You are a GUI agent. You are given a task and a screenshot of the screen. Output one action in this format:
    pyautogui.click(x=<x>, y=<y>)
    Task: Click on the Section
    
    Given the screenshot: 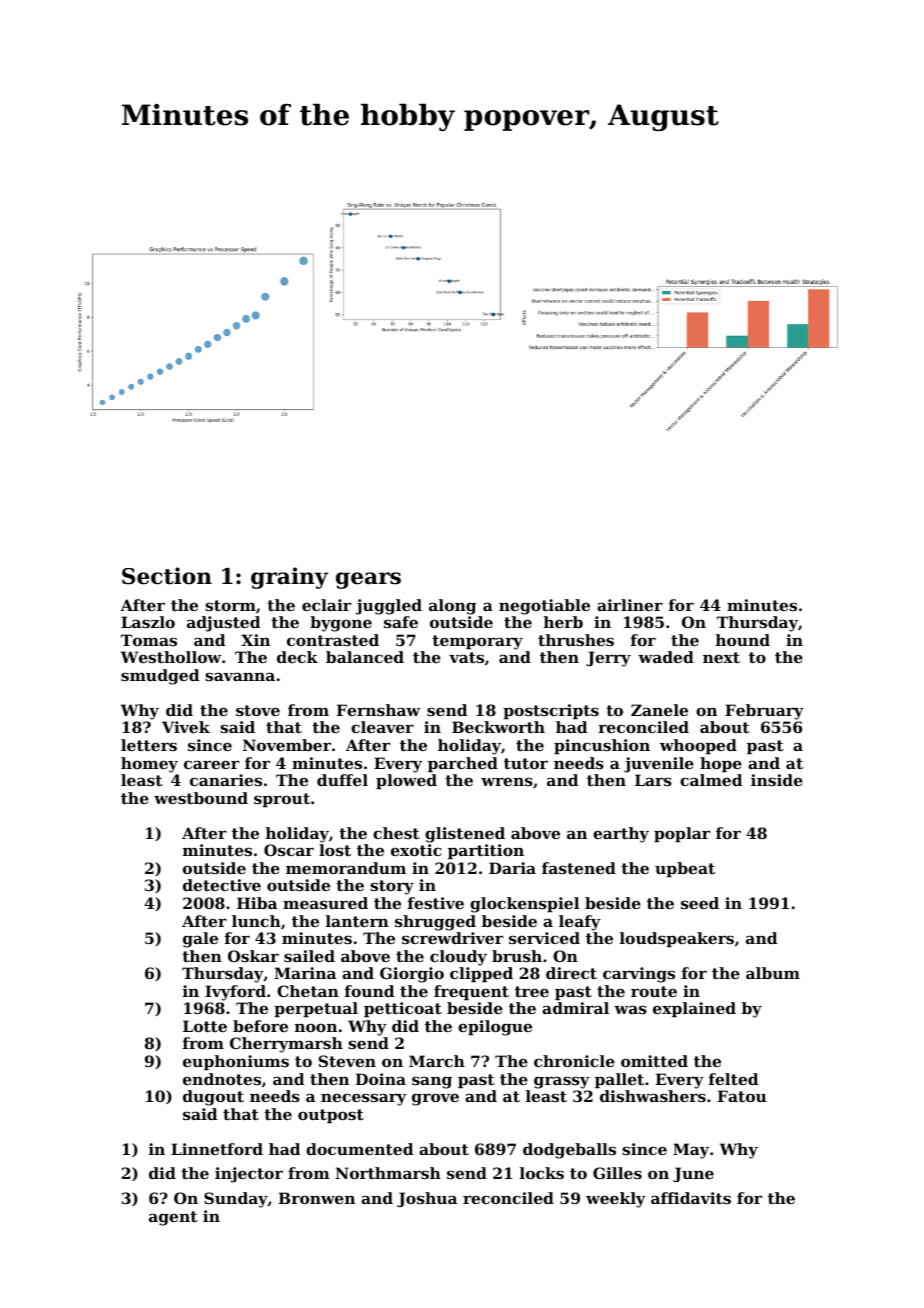 What is the action you would take?
    pyautogui.click(x=167, y=576)
